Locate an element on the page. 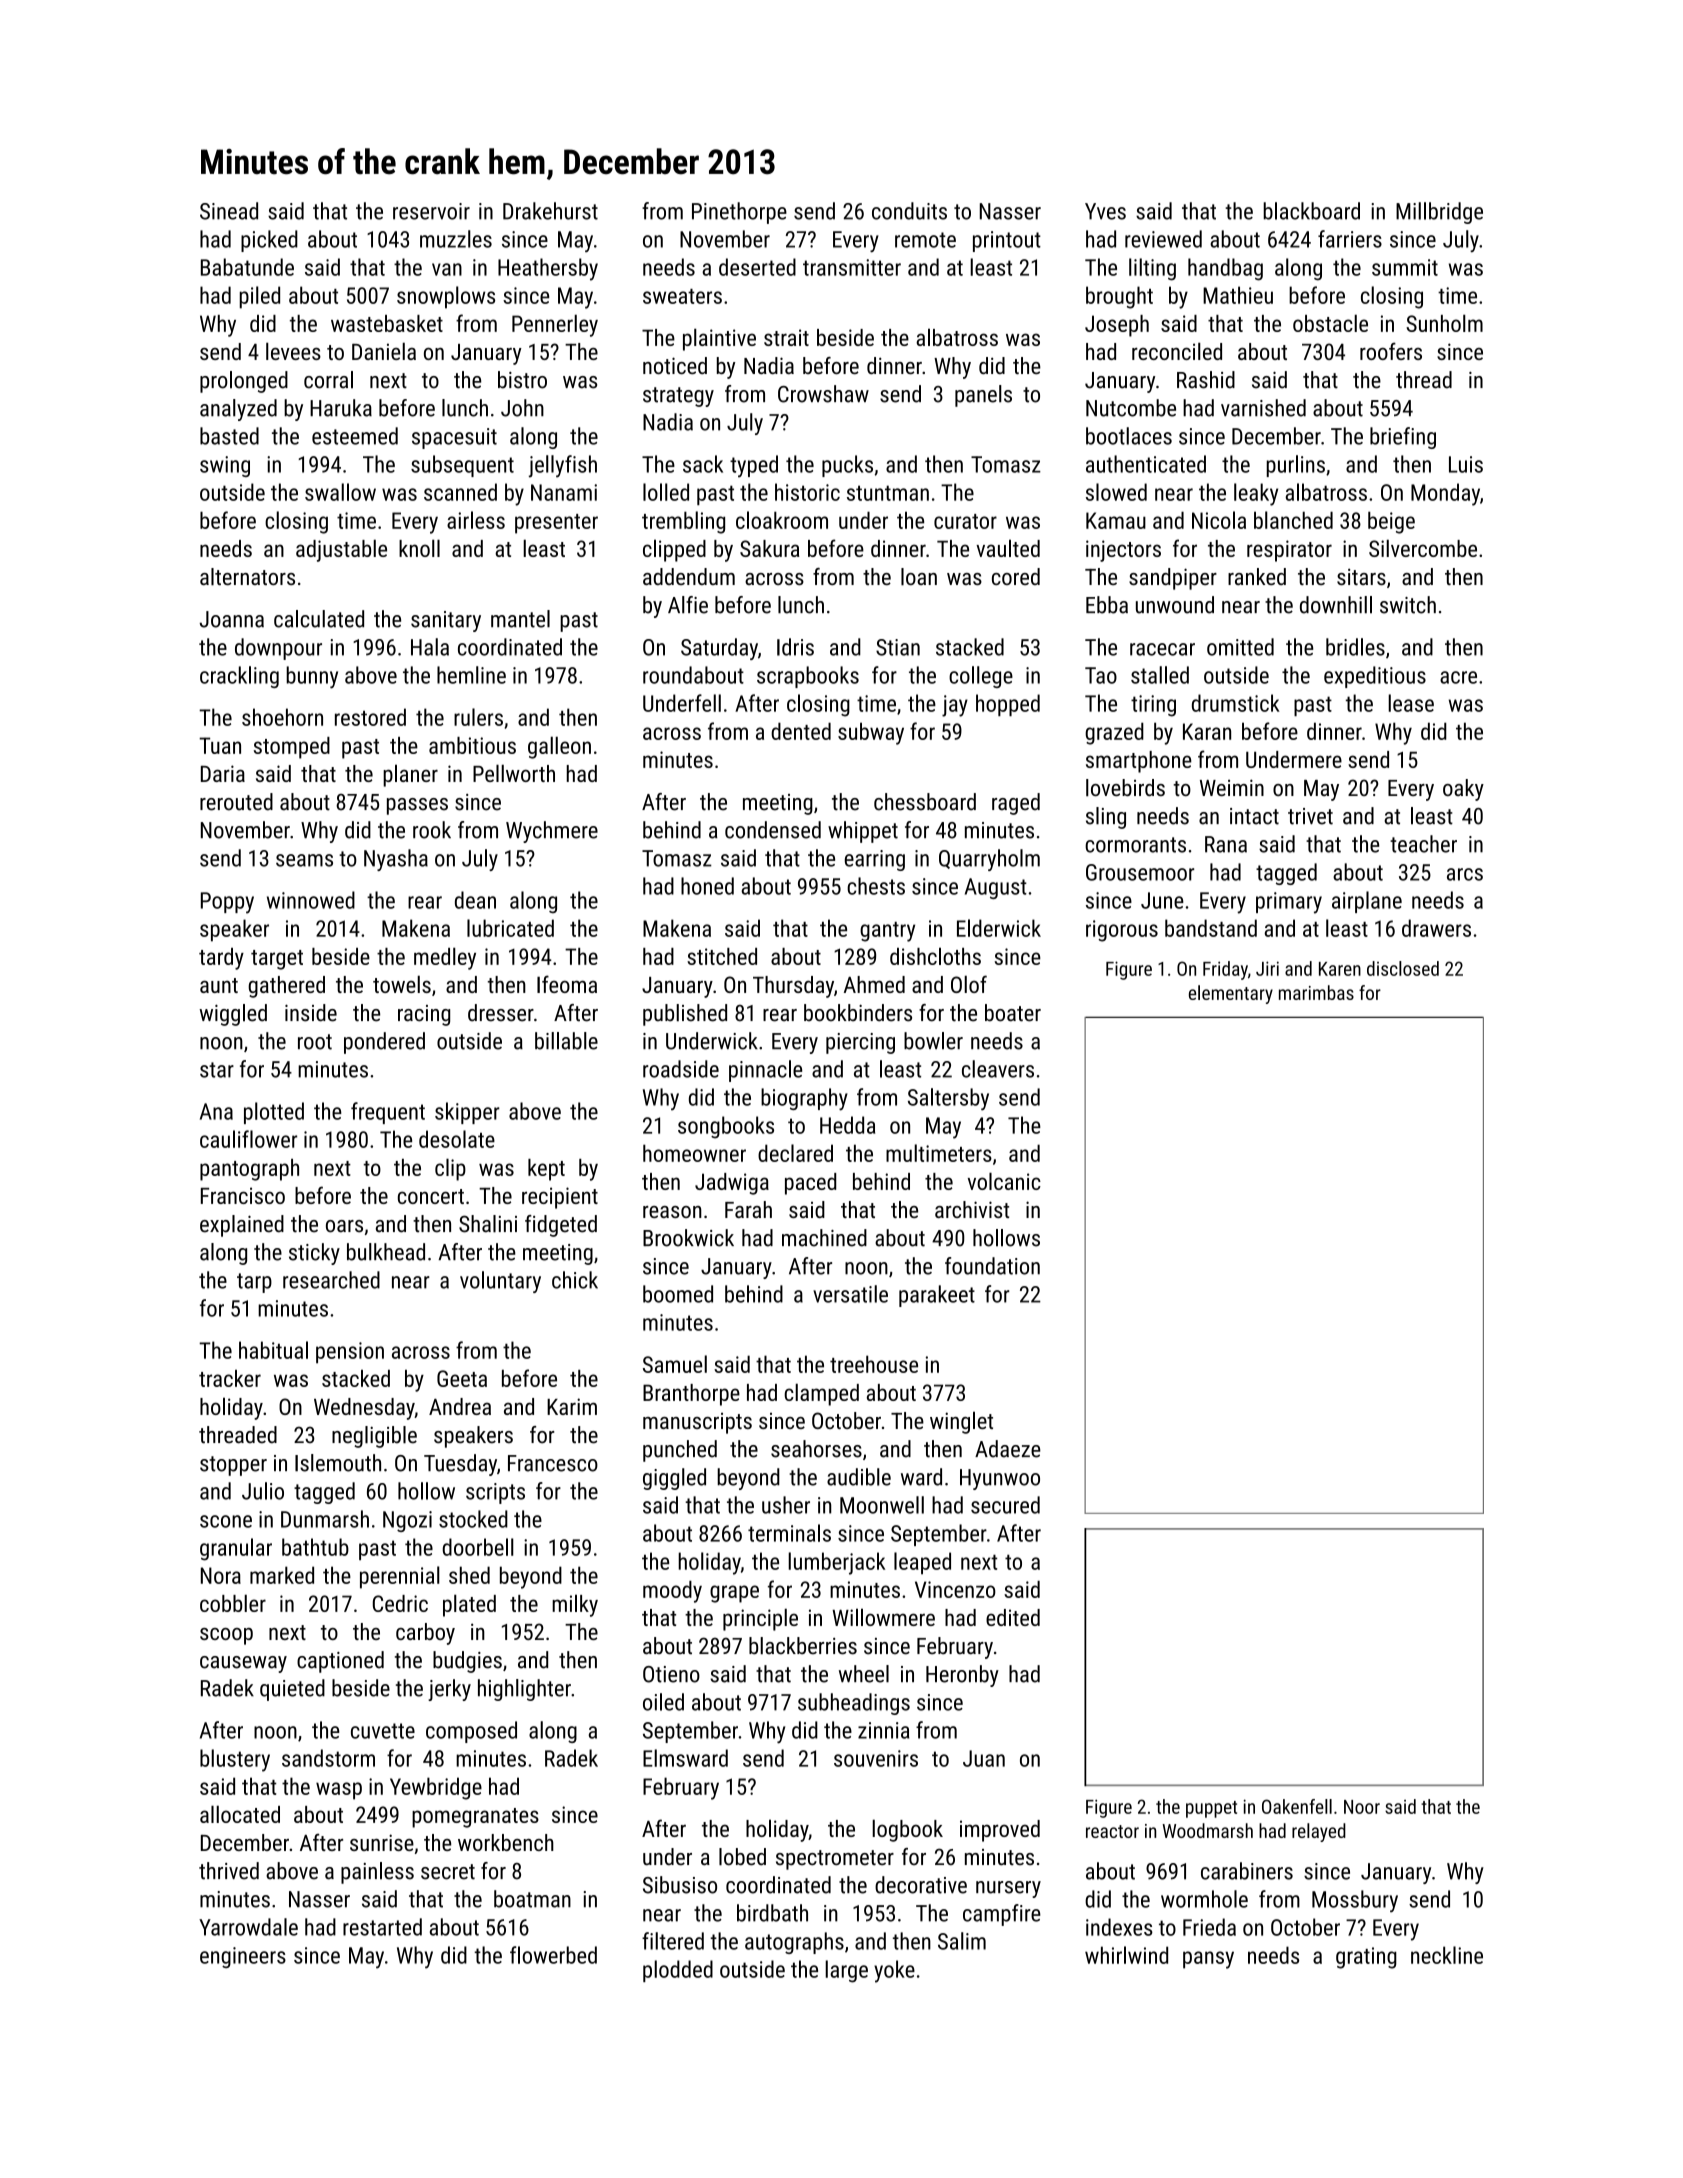  analyzed is located at coordinates (238, 410).
